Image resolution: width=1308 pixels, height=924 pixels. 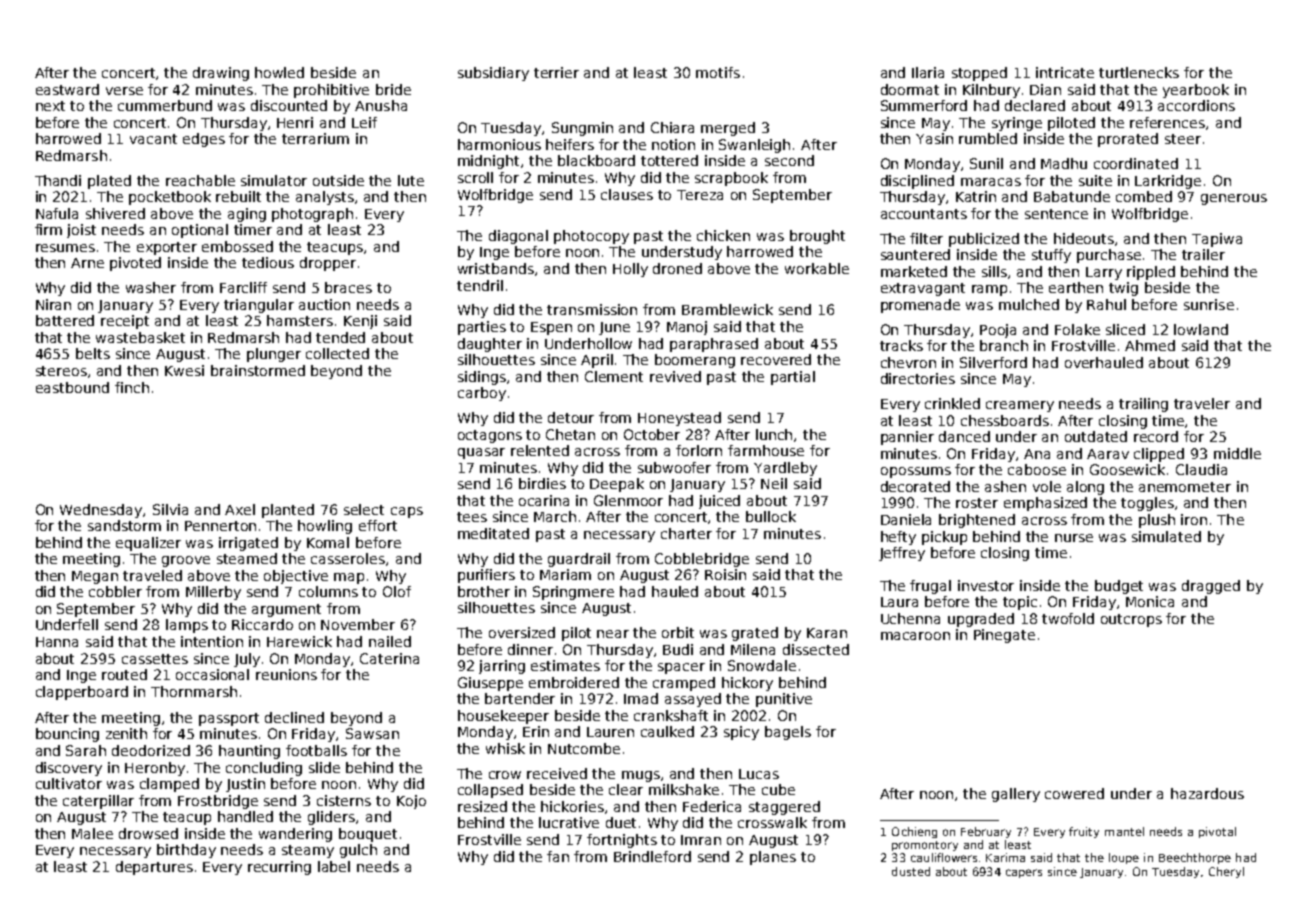 I want to click on sandstorm, so click(x=124, y=525).
